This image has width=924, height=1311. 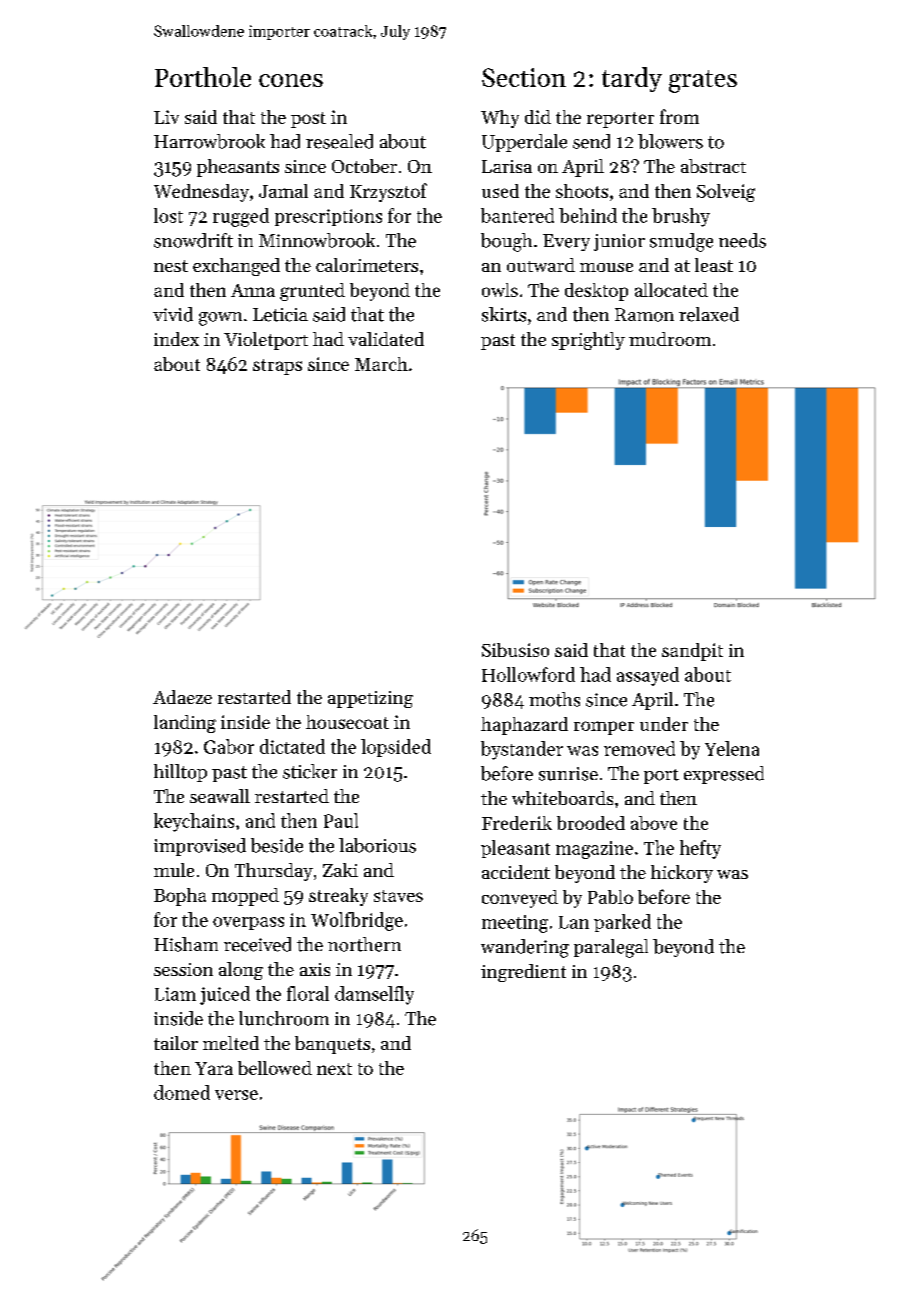 What do you see at coordinates (176, 339) in the image?
I see `index` at bounding box center [176, 339].
